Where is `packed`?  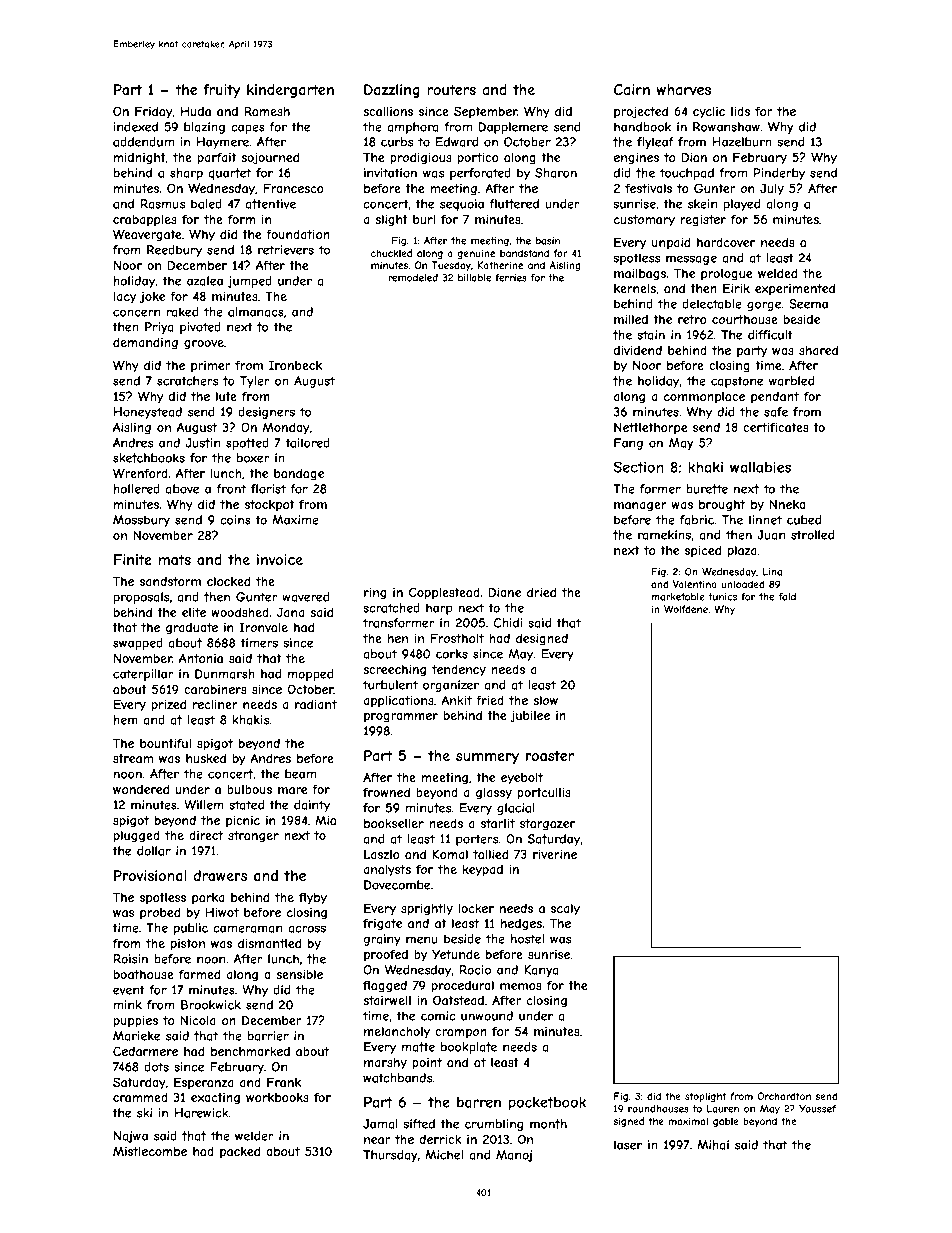
packed is located at coordinates (240, 1152).
